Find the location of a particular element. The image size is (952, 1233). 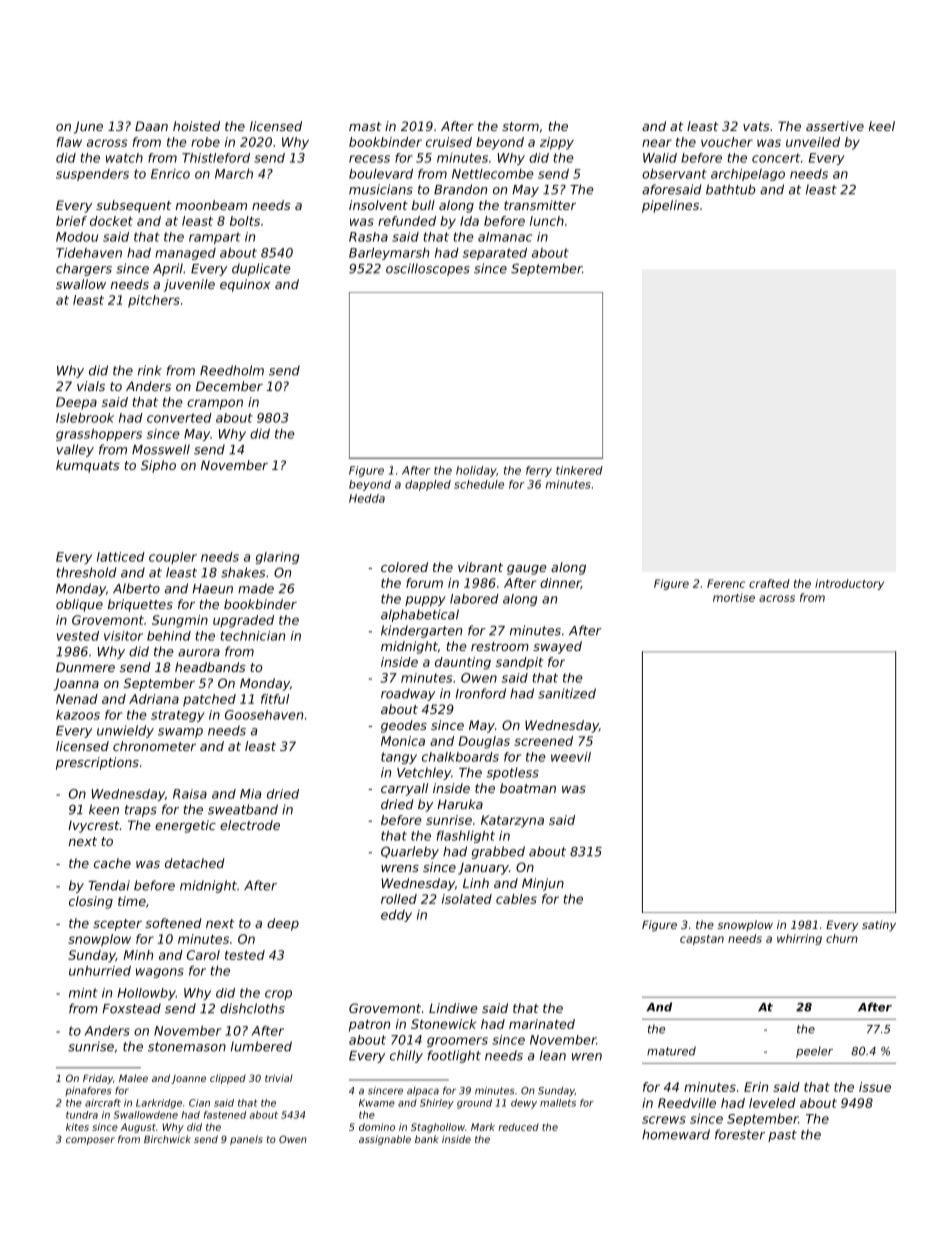

capstan is located at coordinates (702, 940).
